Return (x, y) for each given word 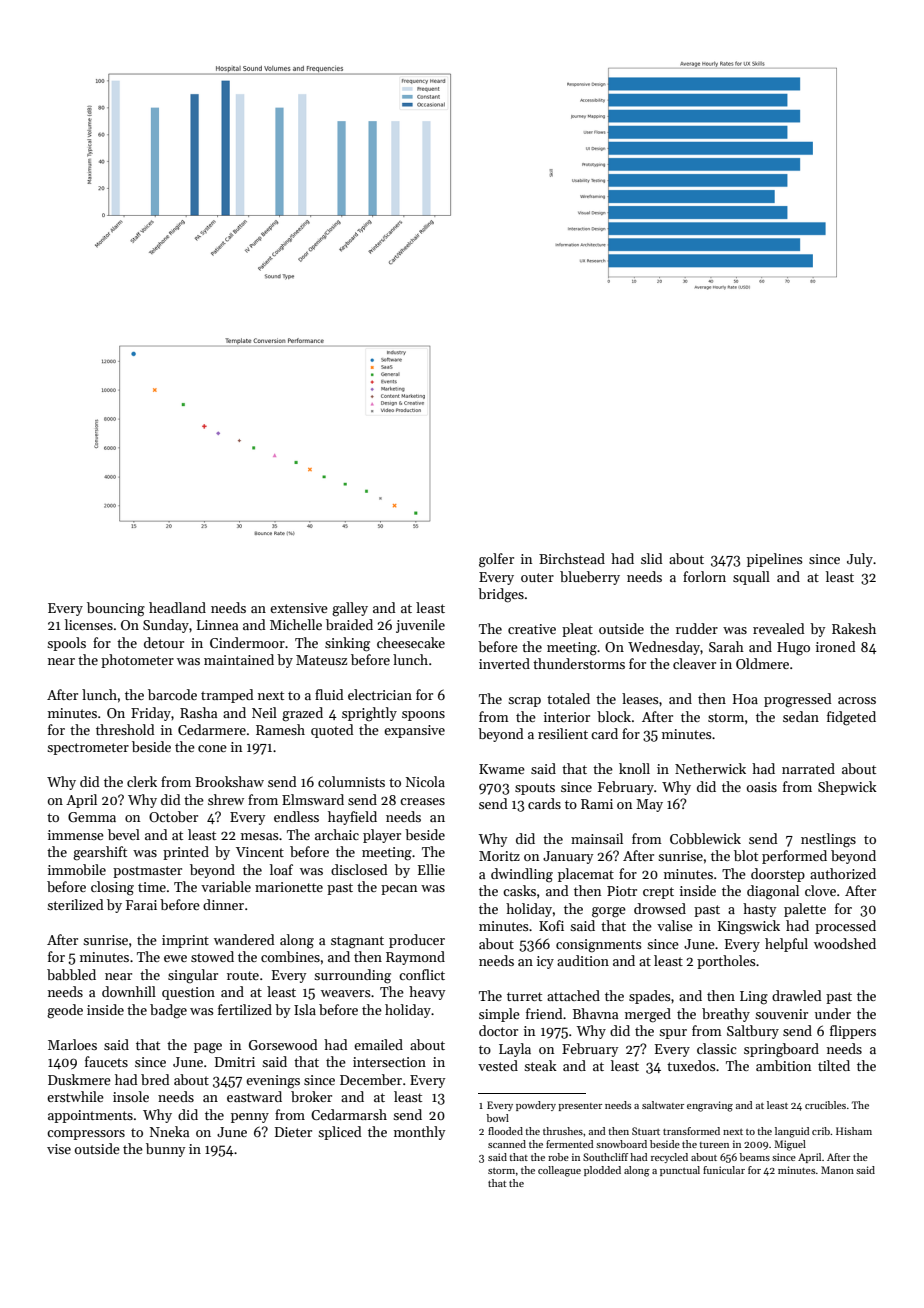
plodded (602, 1171)
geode (65, 1011)
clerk (142, 781)
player (382, 836)
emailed (378, 1044)
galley (350, 609)
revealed (779, 628)
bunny (165, 1150)
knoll (634, 768)
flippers (853, 1032)
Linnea (217, 625)
